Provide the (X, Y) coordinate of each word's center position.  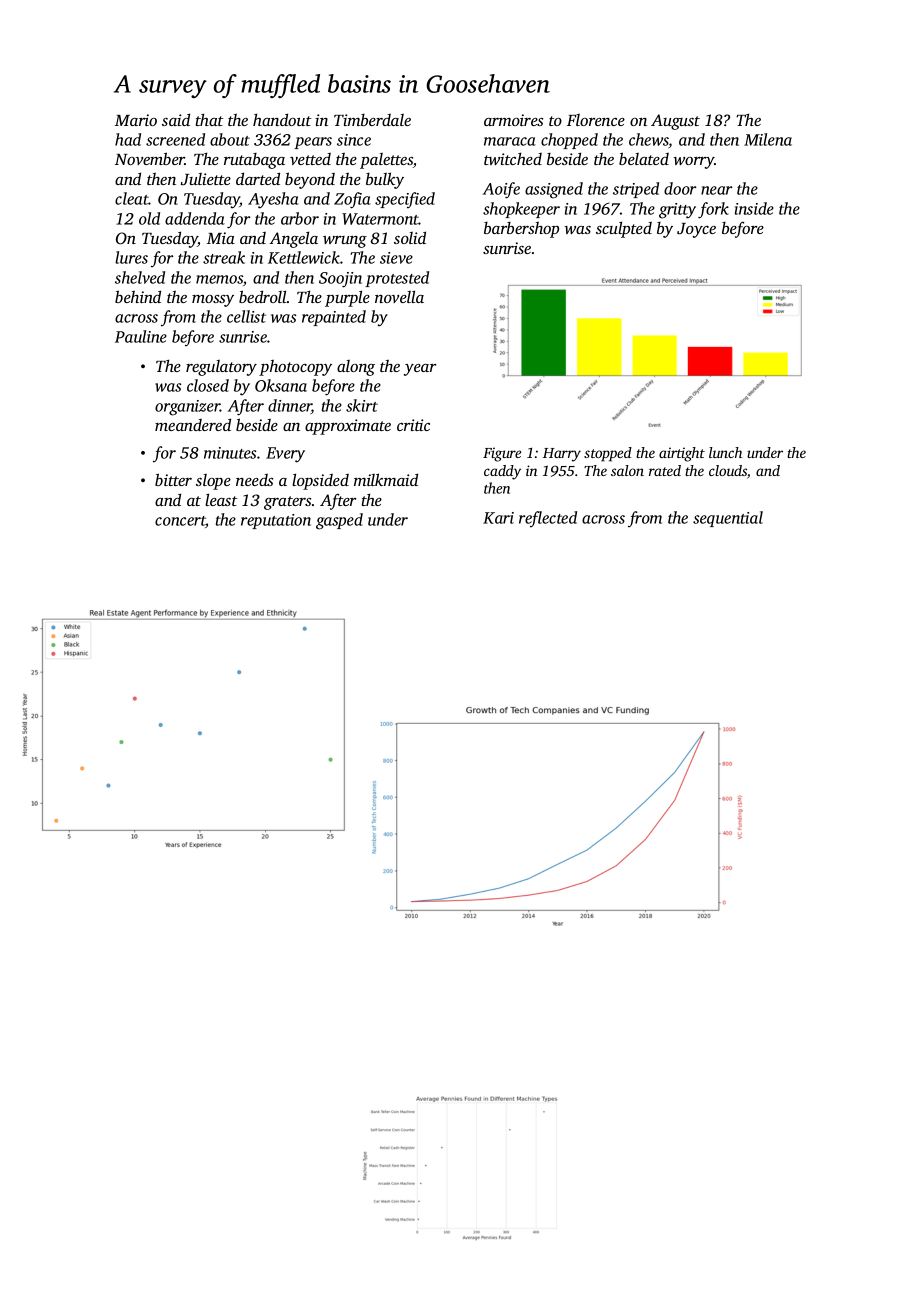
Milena (768, 139)
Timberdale (372, 120)
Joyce (696, 230)
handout (282, 119)
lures (131, 257)
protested (397, 279)
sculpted (624, 229)
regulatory (221, 368)
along (356, 368)
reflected (548, 519)
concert (180, 522)
